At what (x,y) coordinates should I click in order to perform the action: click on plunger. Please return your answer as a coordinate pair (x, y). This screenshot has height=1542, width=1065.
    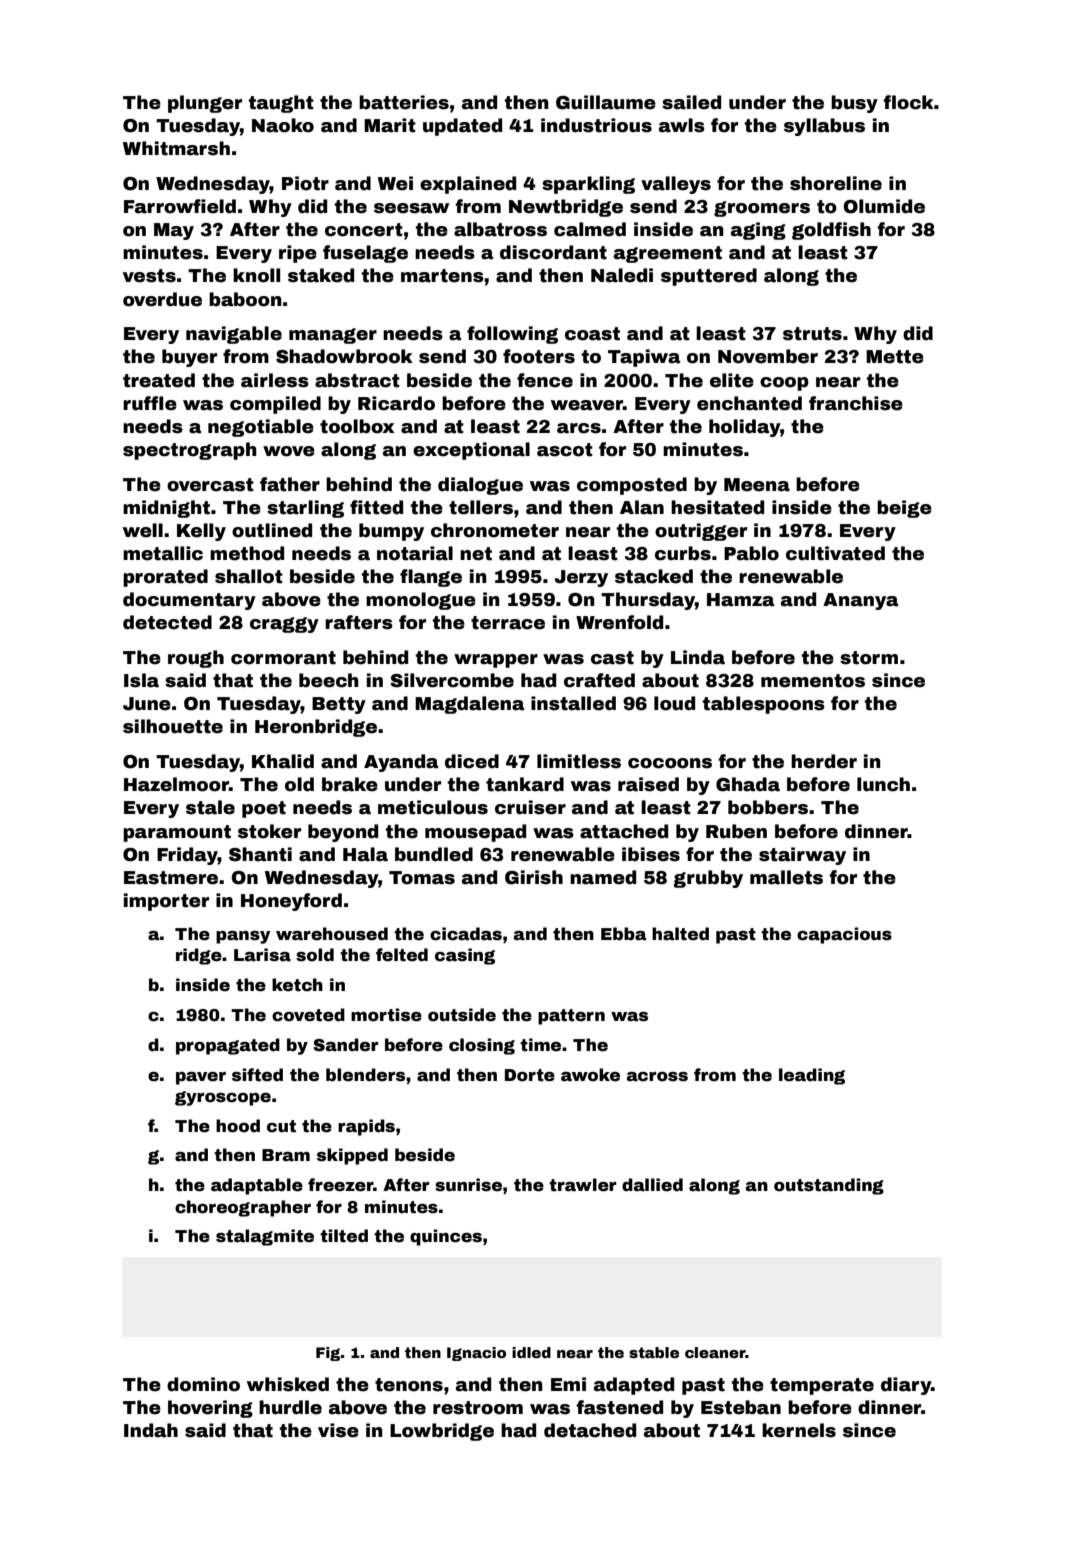
    Looking at the image, I should click on (205, 104).
